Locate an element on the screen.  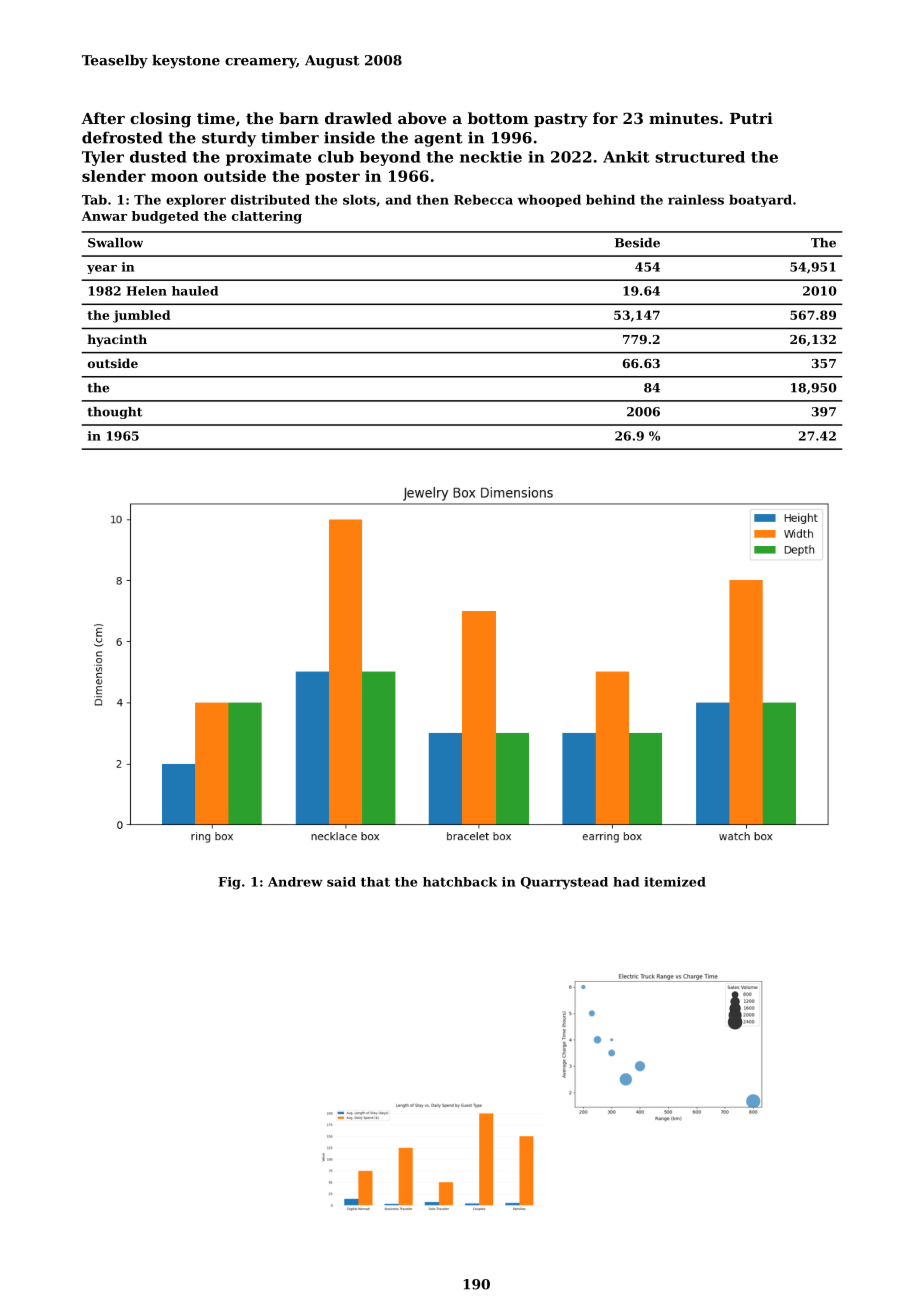
jumbled is located at coordinates (142, 316).
